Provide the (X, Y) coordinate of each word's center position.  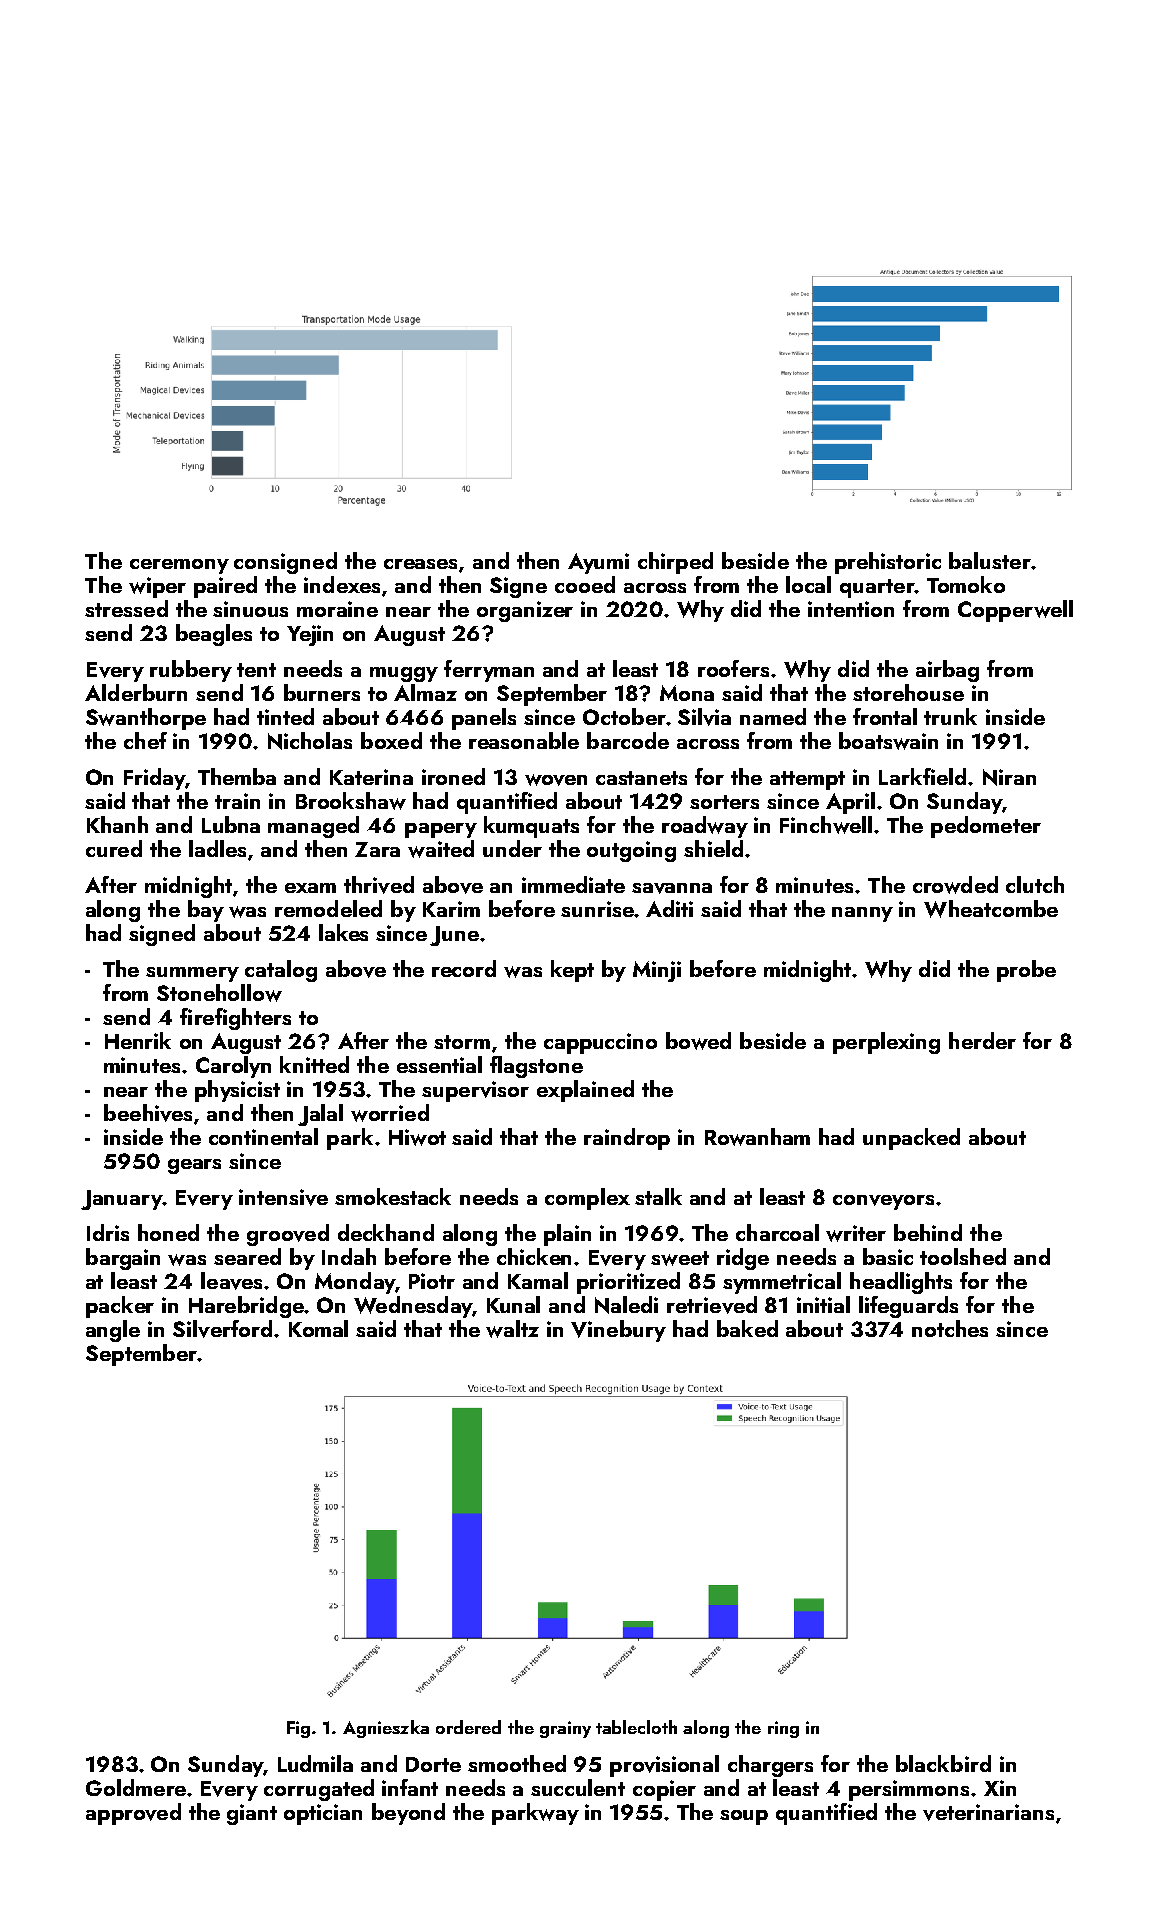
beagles (214, 635)
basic (888, 1256)
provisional (664, 1766)
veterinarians (988, 1812)
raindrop (627, 1139)
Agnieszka (386, 1729)
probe (1026, 971)
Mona (687, 693)
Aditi (669, 908)
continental (263, 1136)
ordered (468, 1727)
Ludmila (315, 1763)
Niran (1009, 777)
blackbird (943, 1763)
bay (206, 911)
